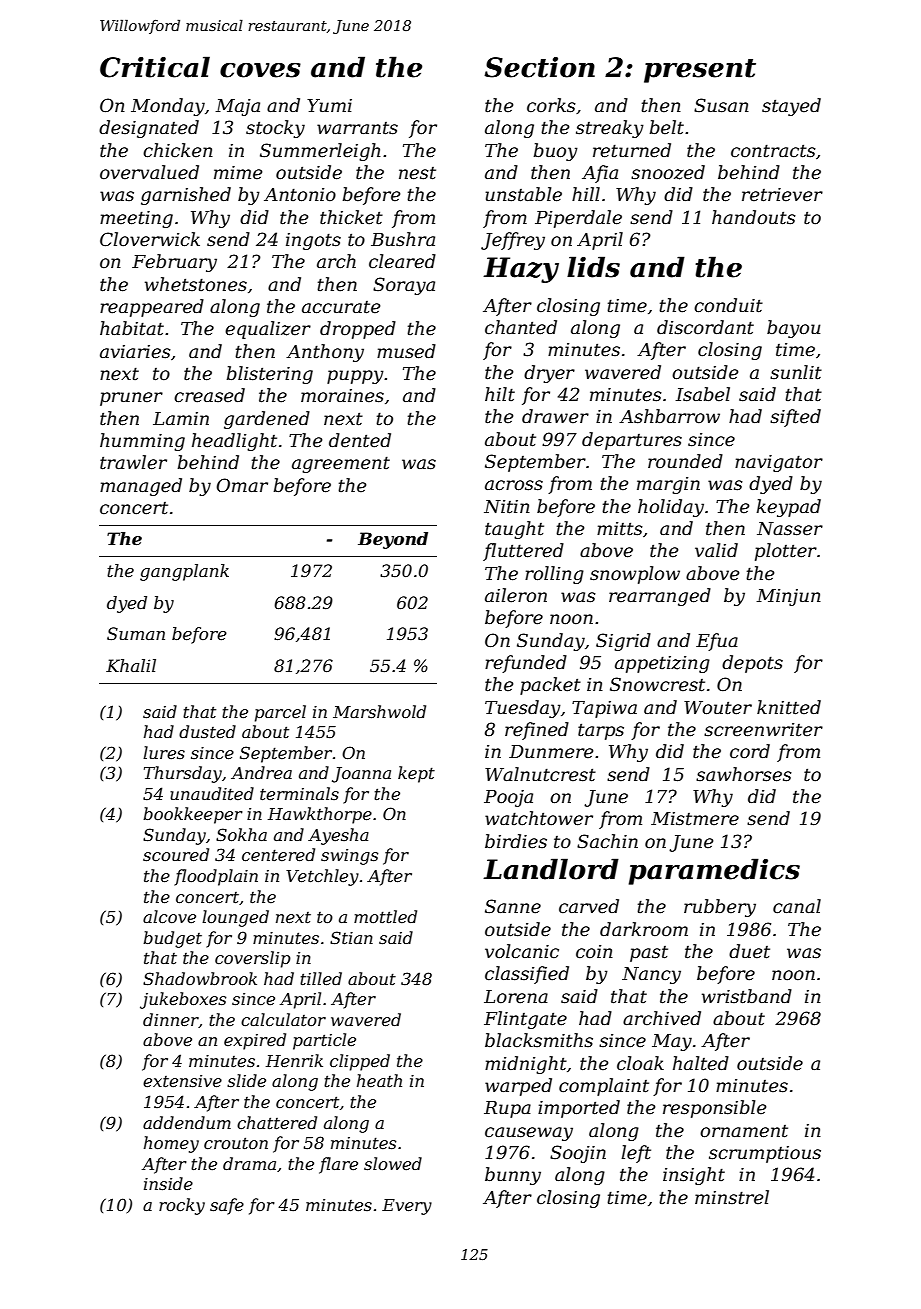  Describe the element at coordinates (695, 819) in the page. I see `Mistmere` at that location.
